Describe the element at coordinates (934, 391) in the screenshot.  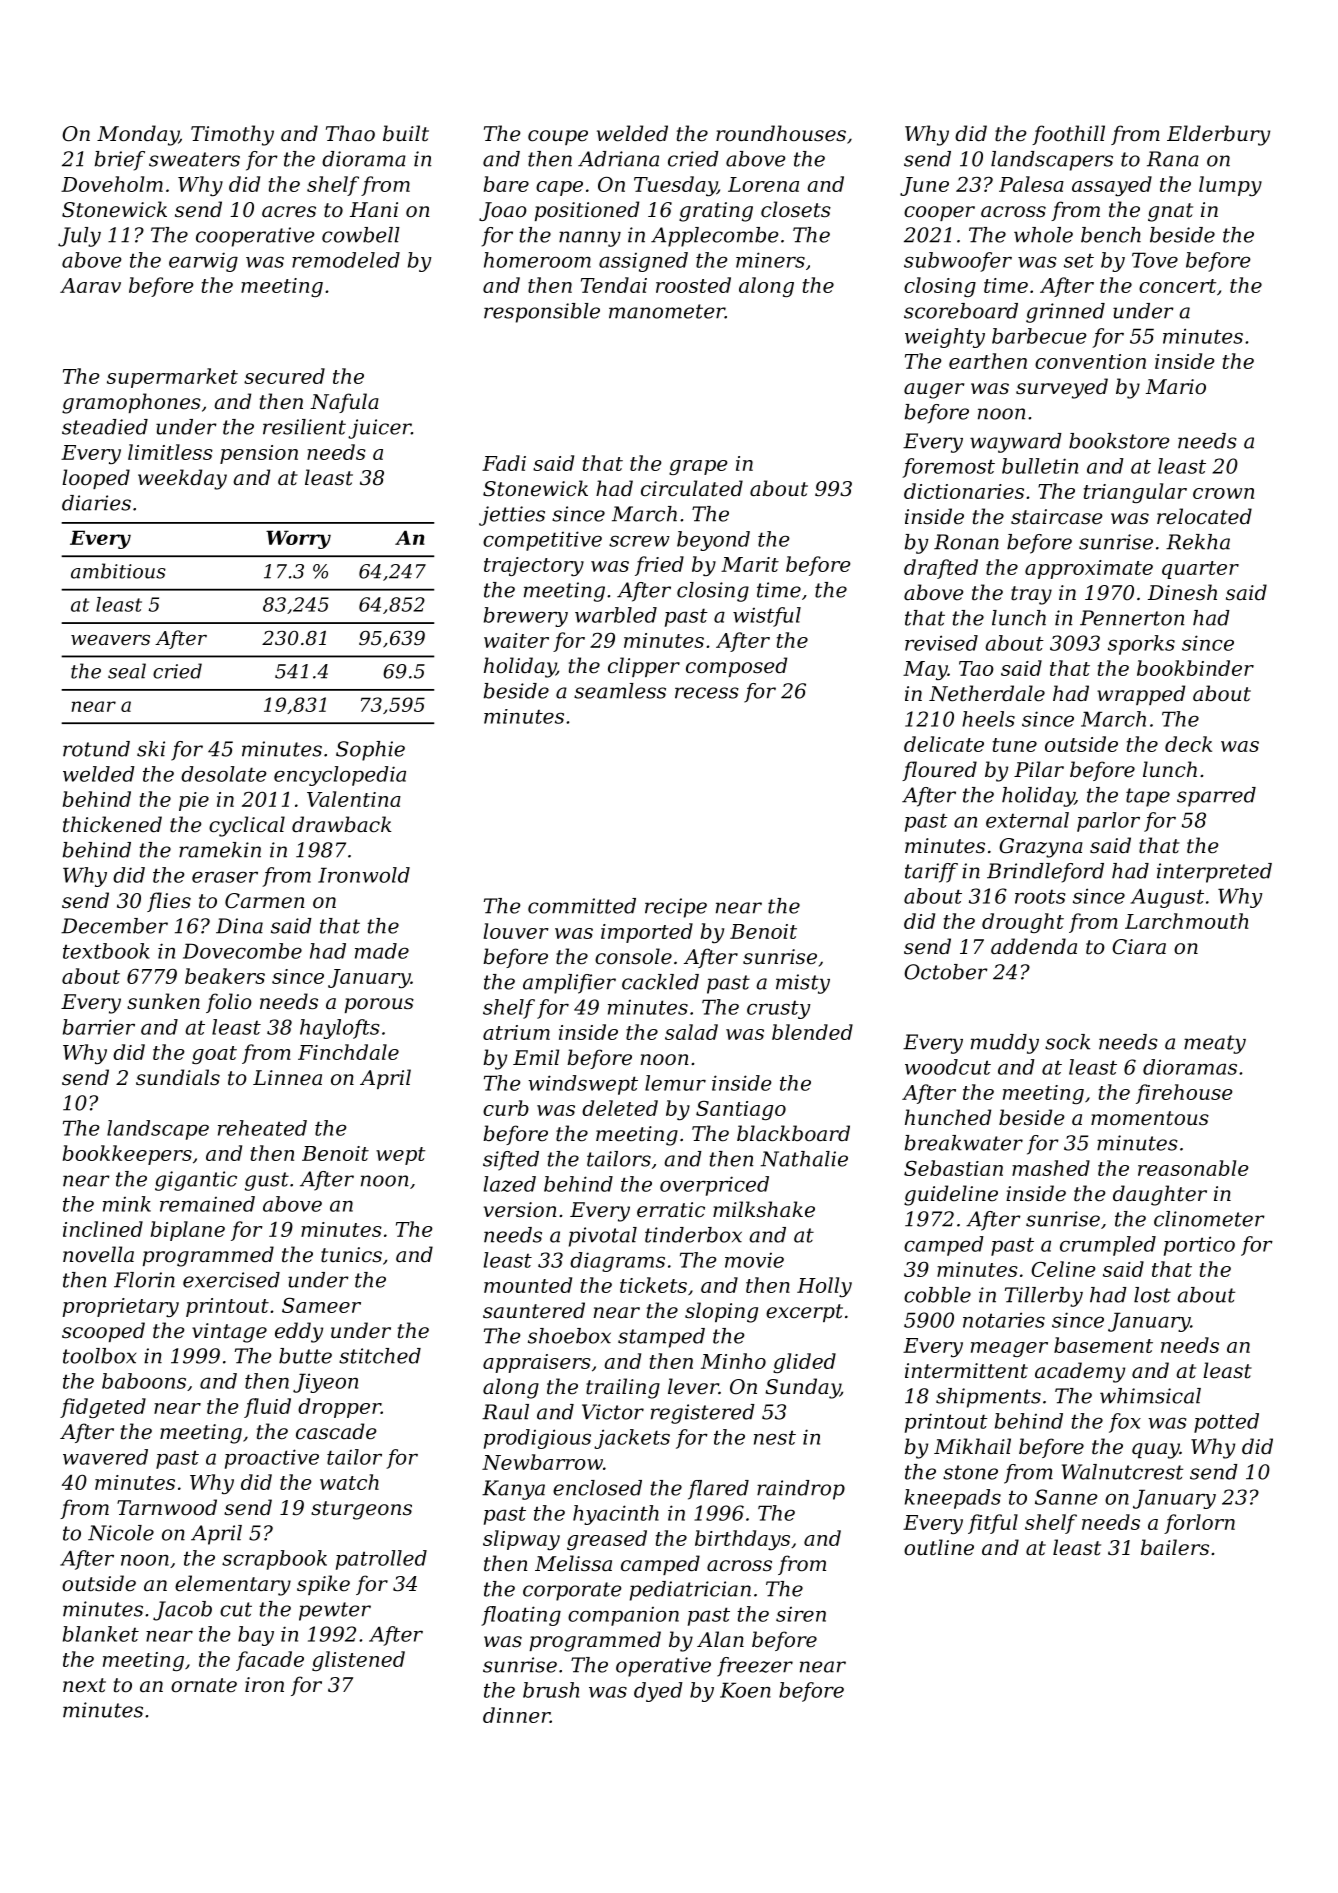
I see `auger` at that location.
